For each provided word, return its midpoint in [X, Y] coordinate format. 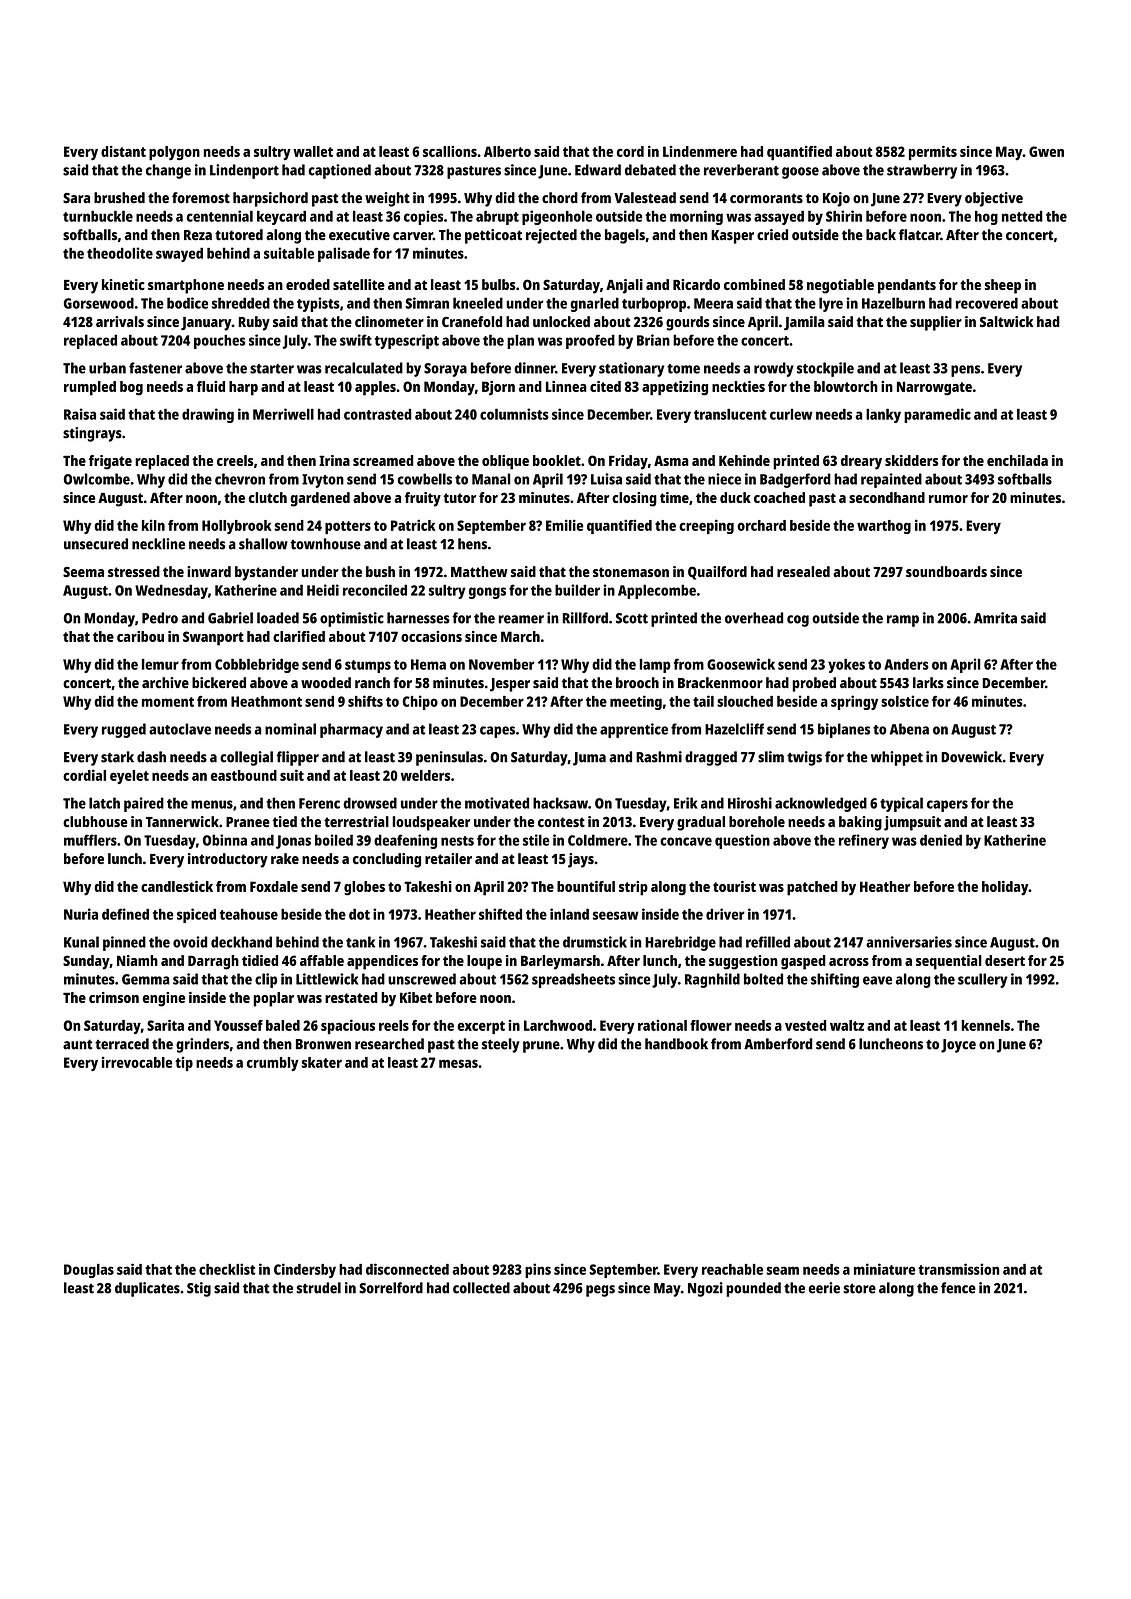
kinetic [123, 284]
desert [1005, 960]
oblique [505, 462]
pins [538, 1270]
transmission [958, 1269]
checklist [227, 1269]
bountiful [586, 886]
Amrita [995, 618]
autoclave [180, 729]
